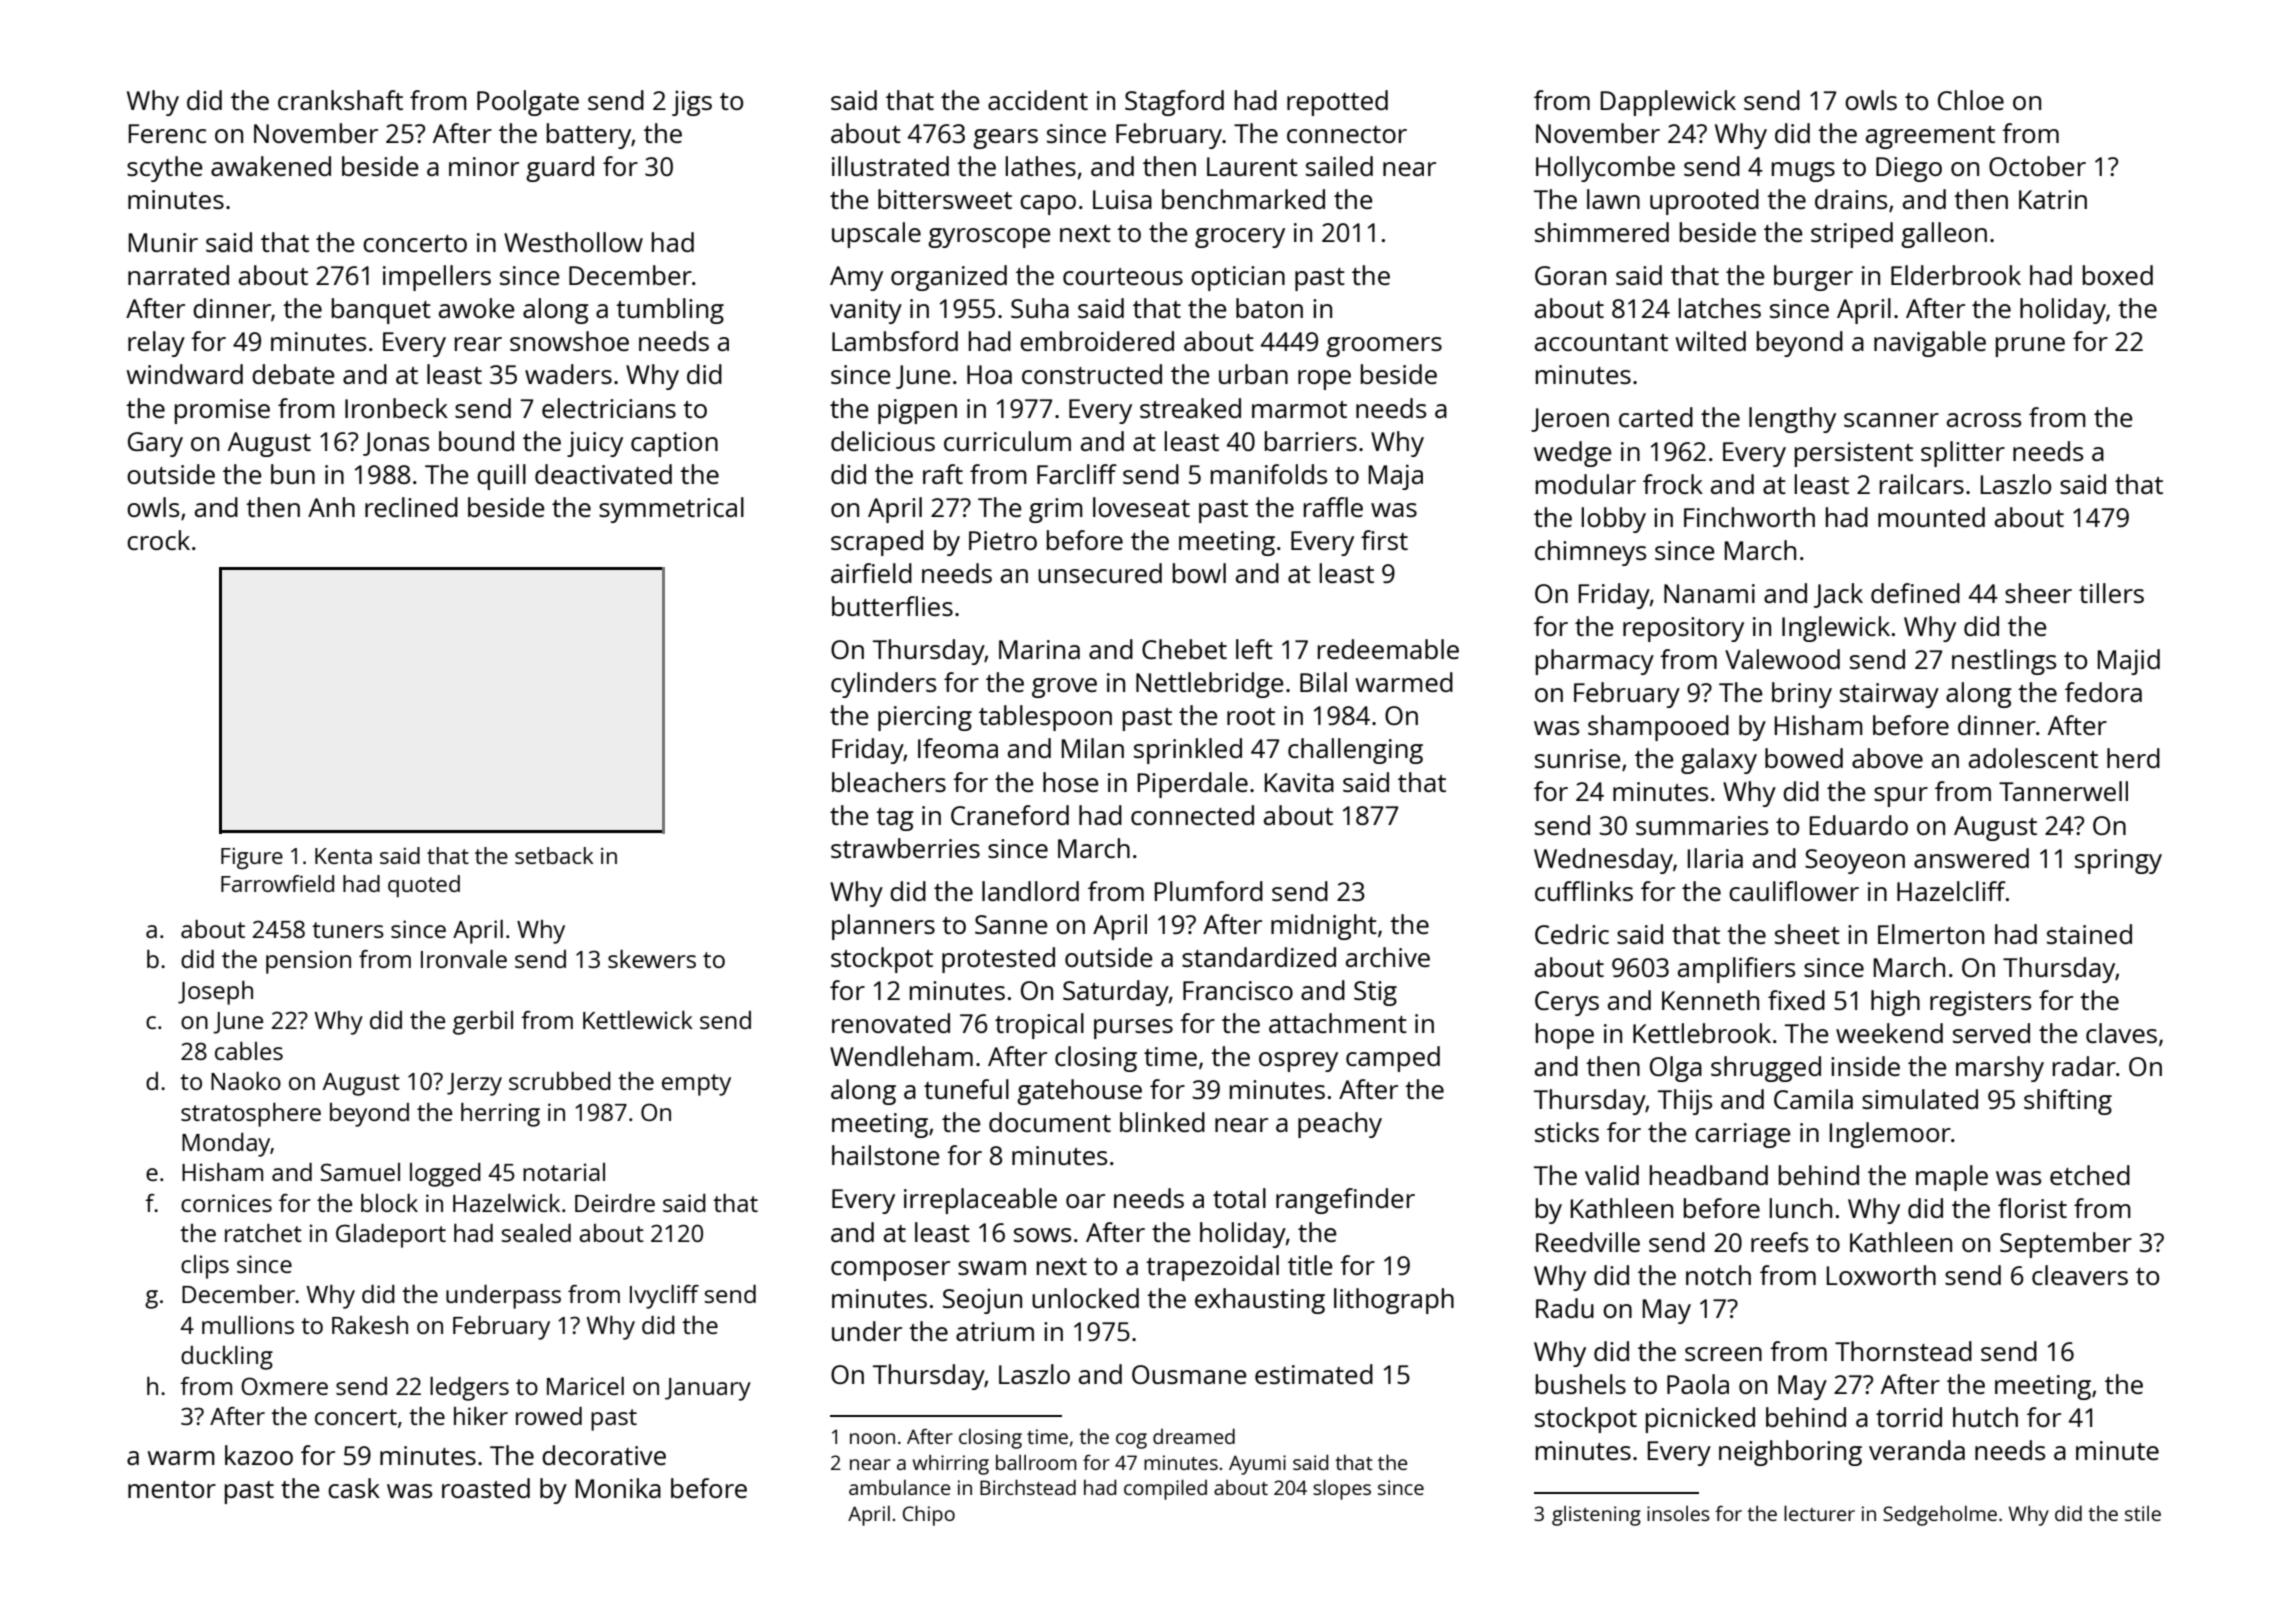 The width and height of the image is (2292, 1620). I want to click on prune, so click(2030, 347).
